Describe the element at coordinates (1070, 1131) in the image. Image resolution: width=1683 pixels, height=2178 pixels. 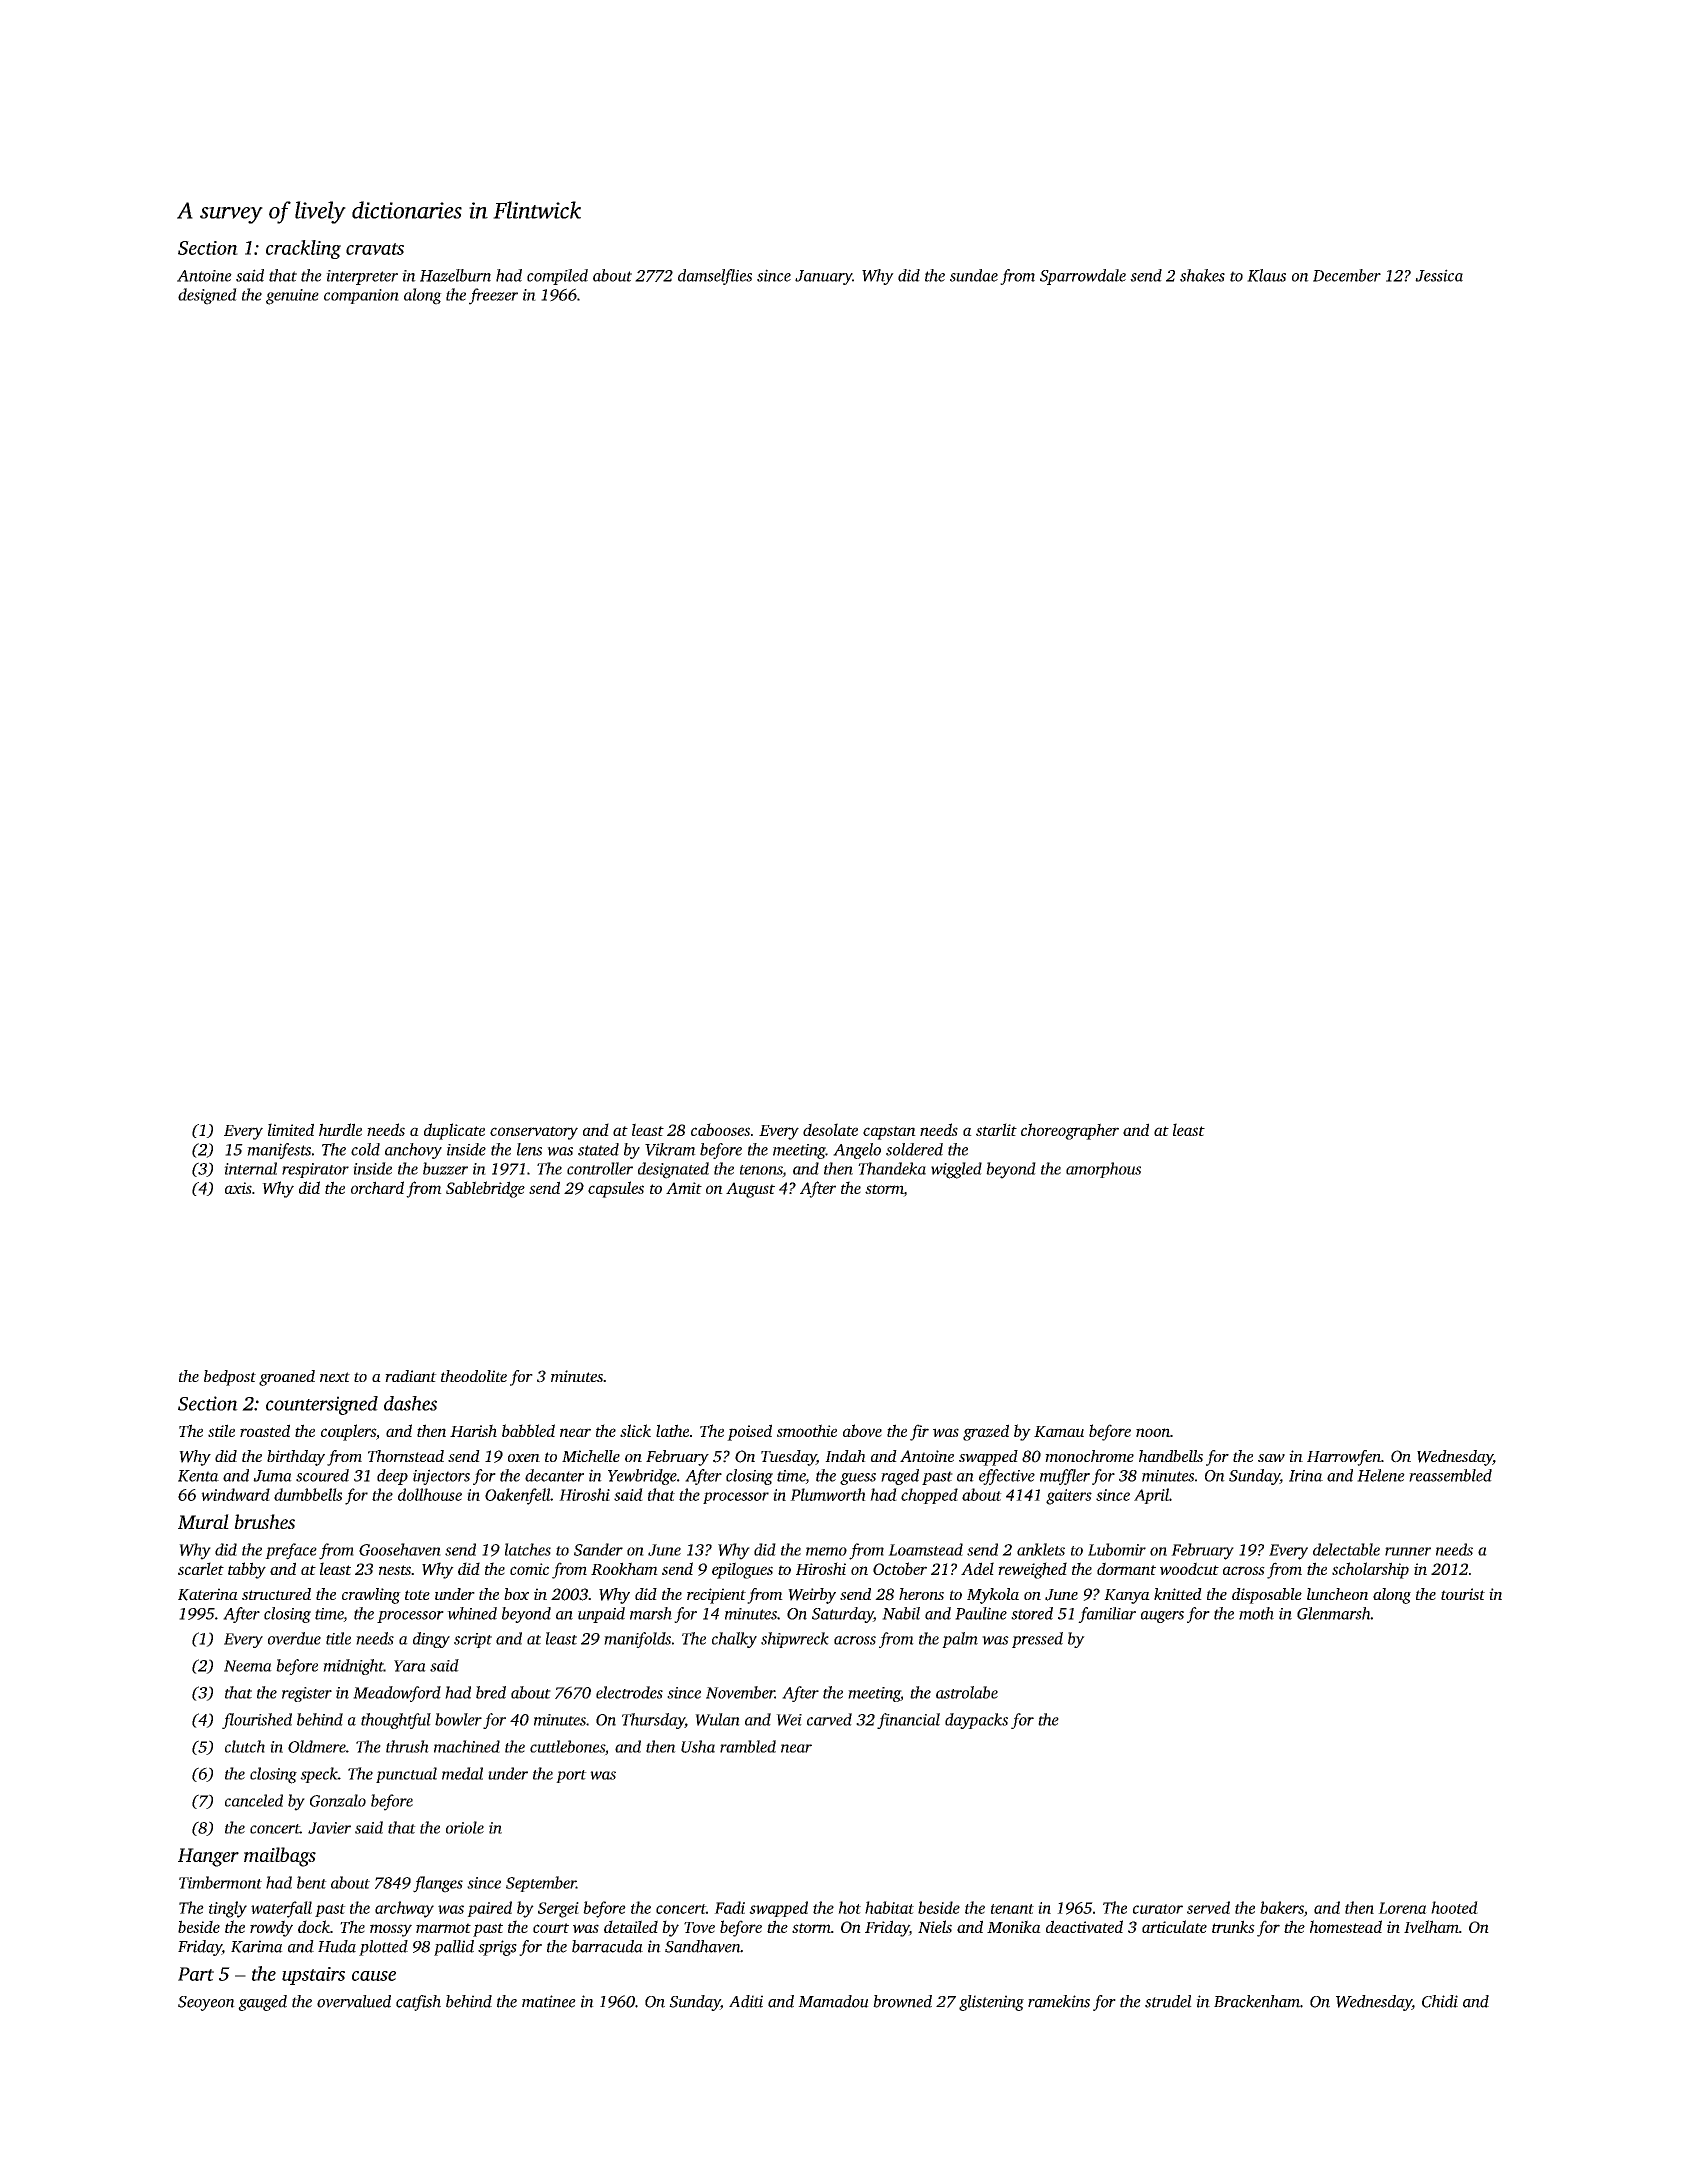
I see `choreographer` at that location.
